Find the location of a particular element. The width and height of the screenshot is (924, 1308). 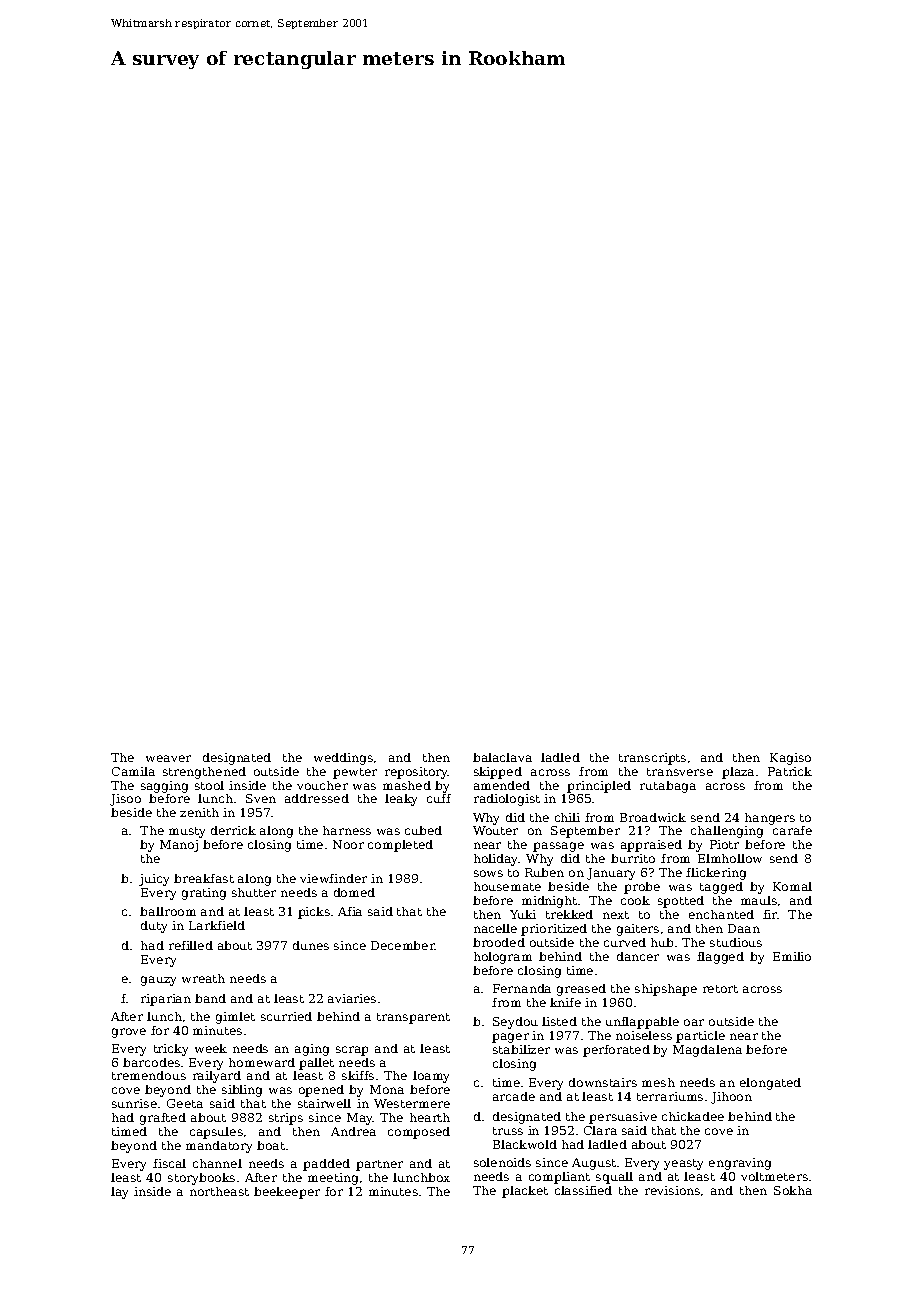

transparent is located at coordinates (413, 1018).
